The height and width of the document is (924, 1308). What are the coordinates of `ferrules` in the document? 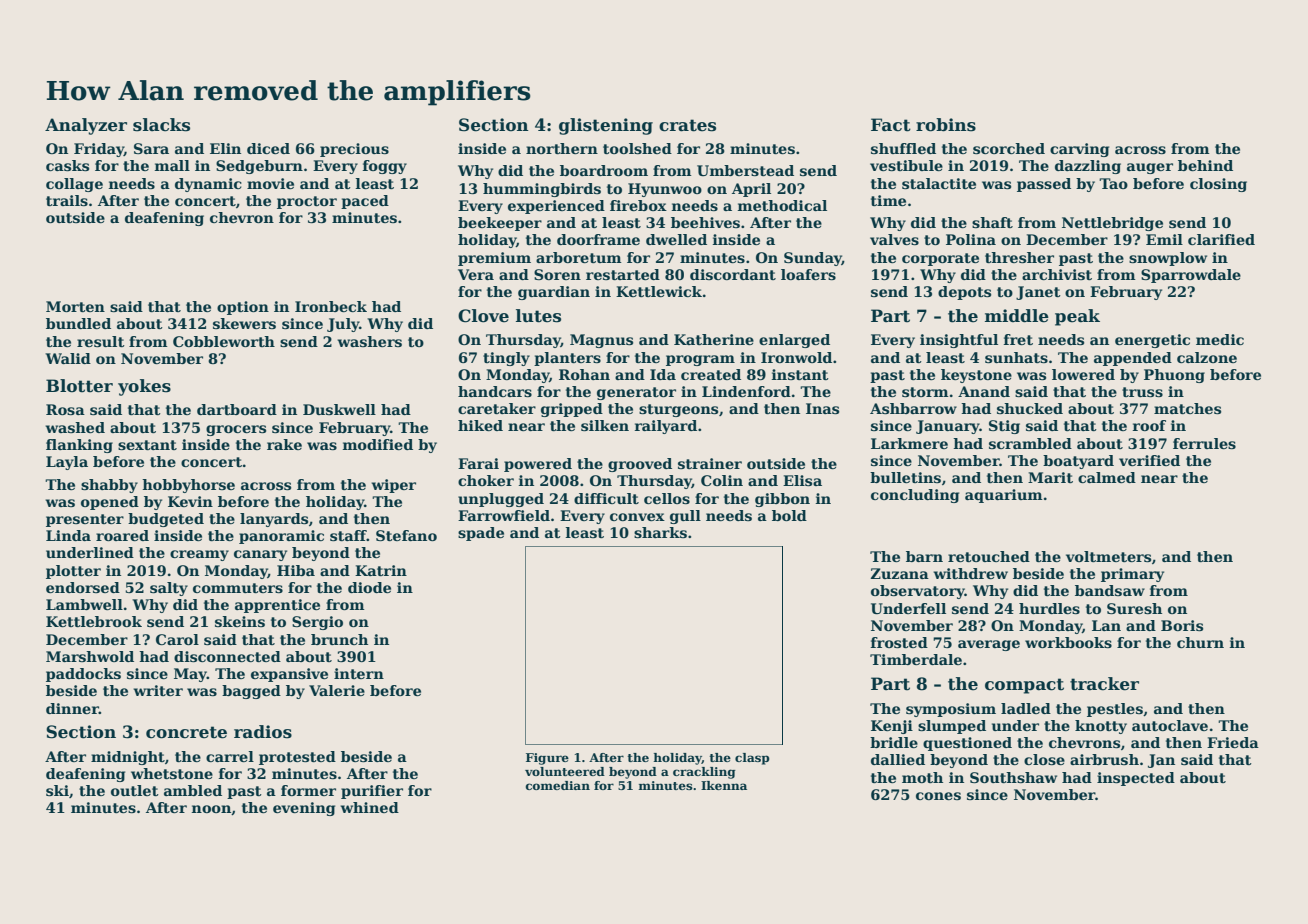 It's located at (1204, 443).
